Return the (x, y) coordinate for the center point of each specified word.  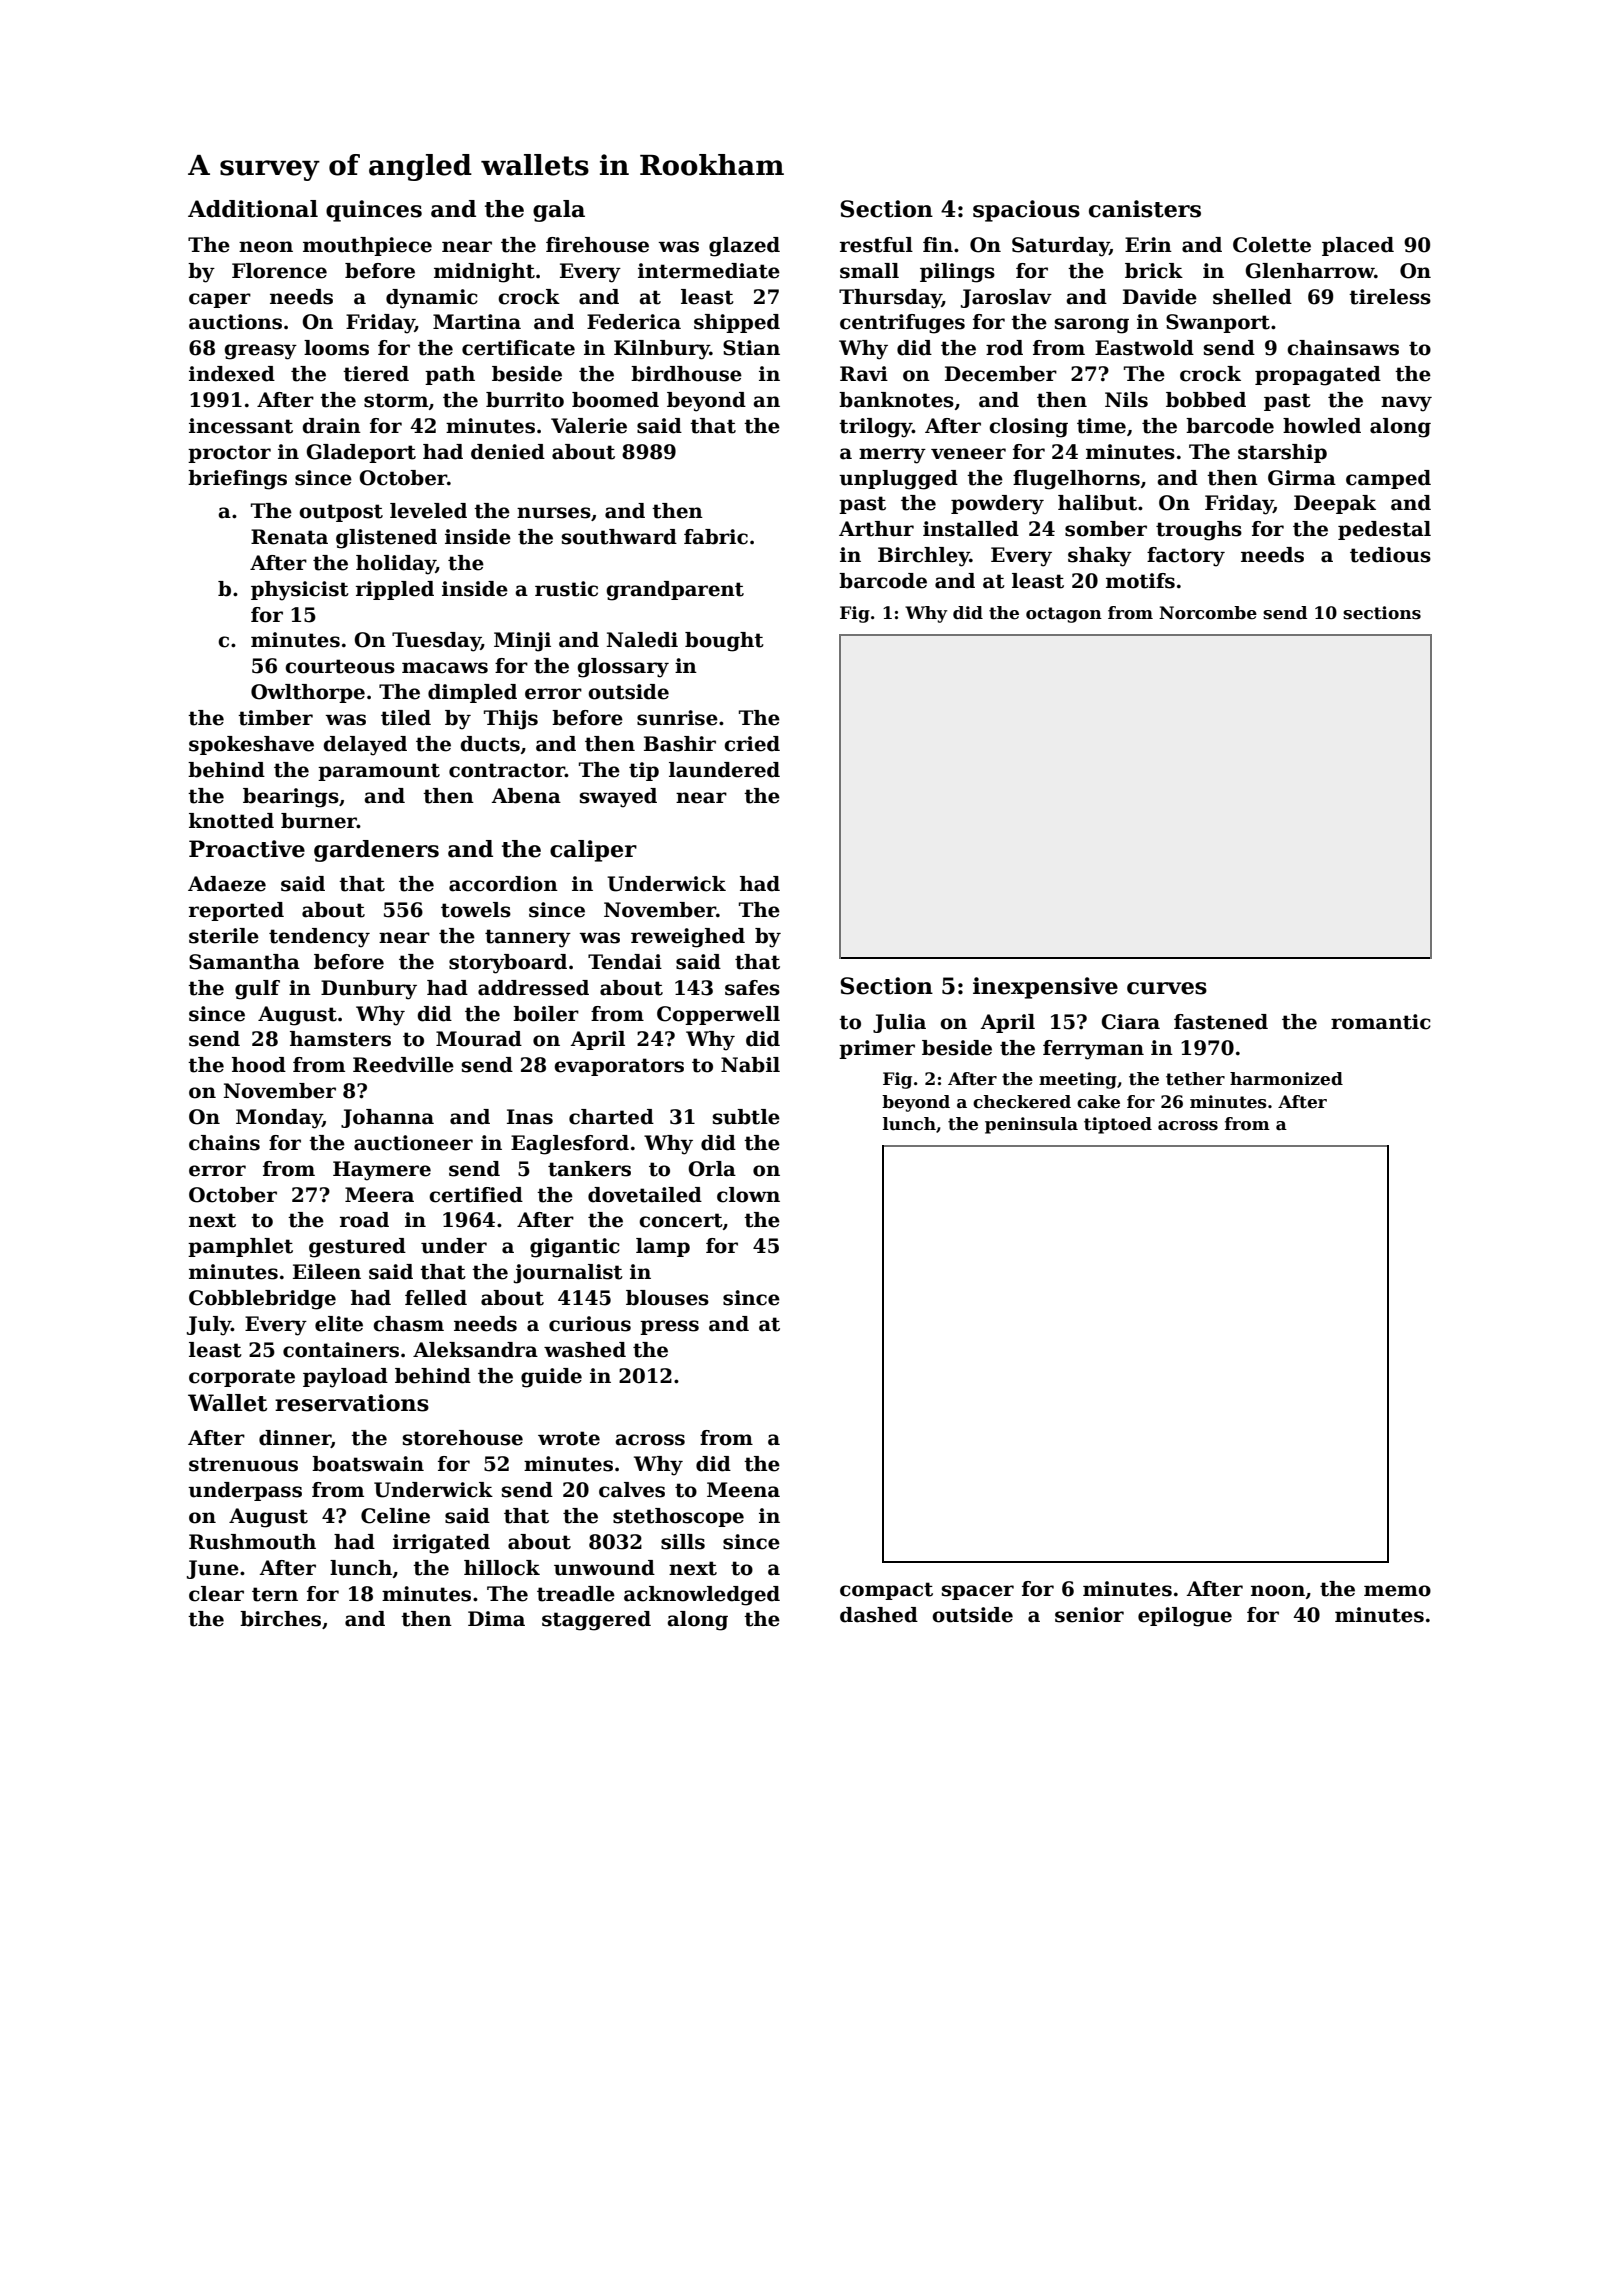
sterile (224, 936)
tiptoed (1118, 1125)
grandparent (675, 591)
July (209, 1326)
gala (559, 211)
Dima (496, 1619)
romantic (1381, 1022)
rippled (395, 590)
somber (1106, 529)
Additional (253, 209)
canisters (1145, 209)
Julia (899, 1023)
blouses (667, 1298)
